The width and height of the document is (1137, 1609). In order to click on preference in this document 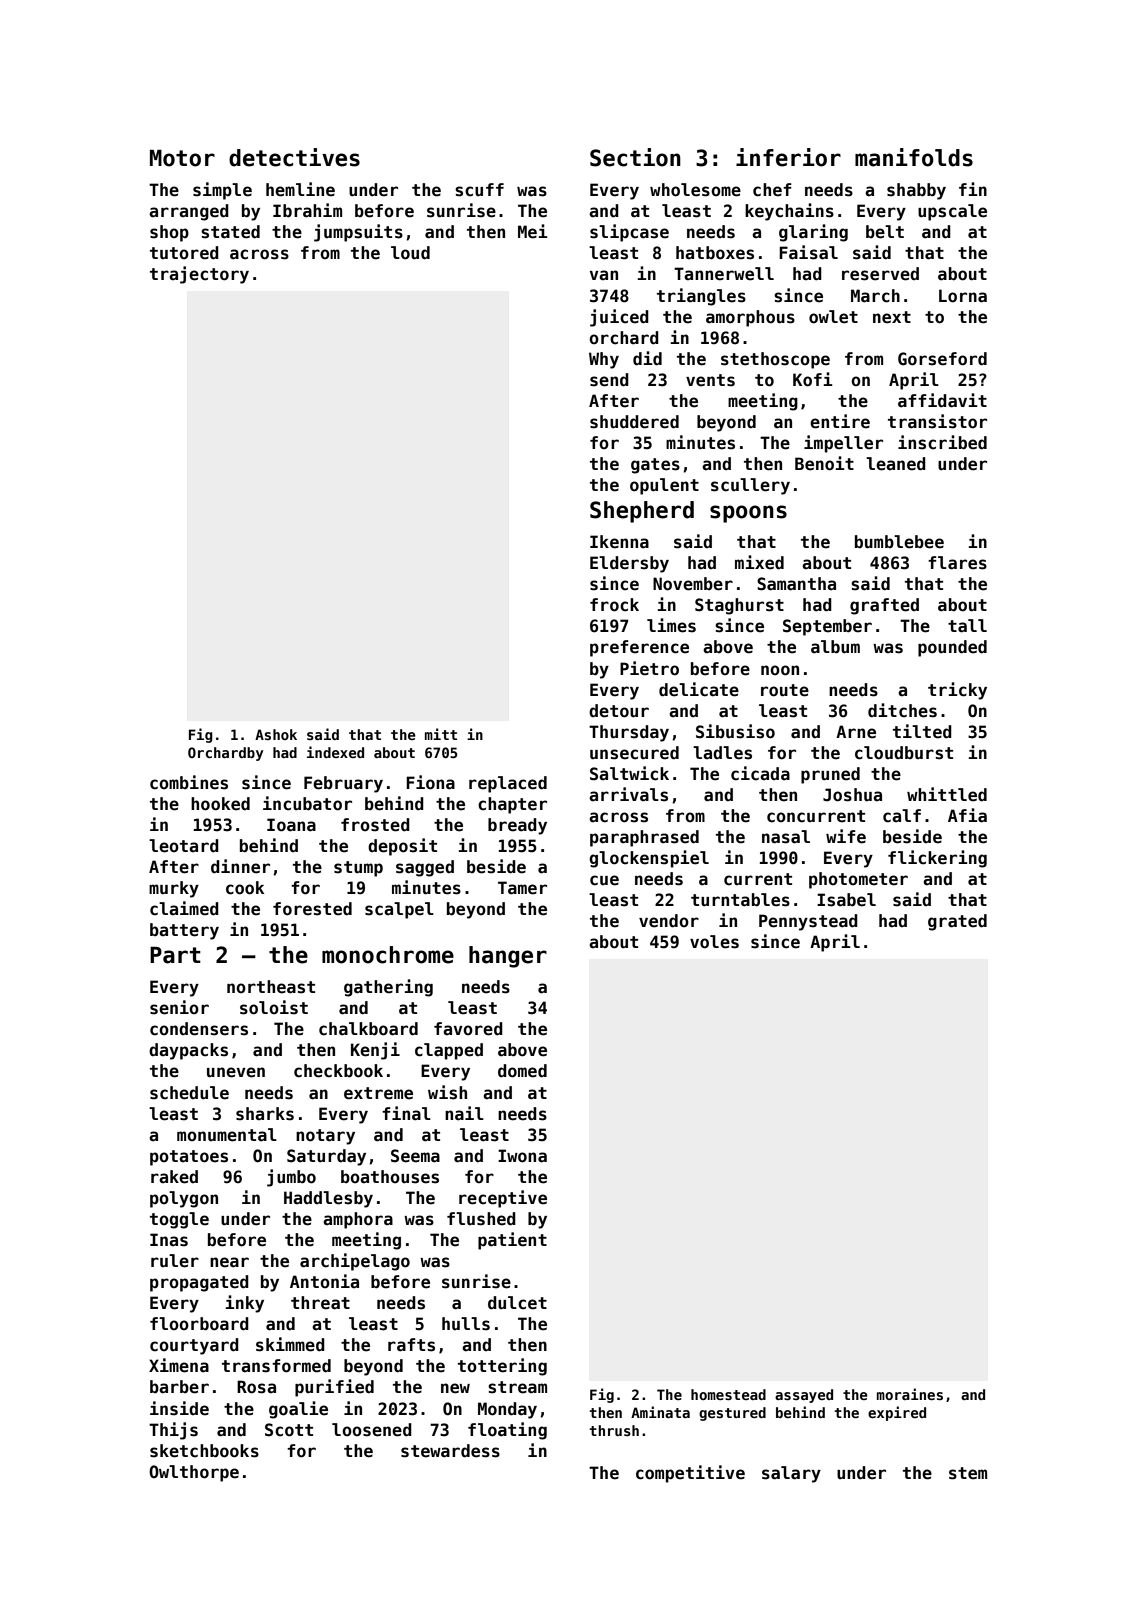, I will do `click(639, 648)`.
